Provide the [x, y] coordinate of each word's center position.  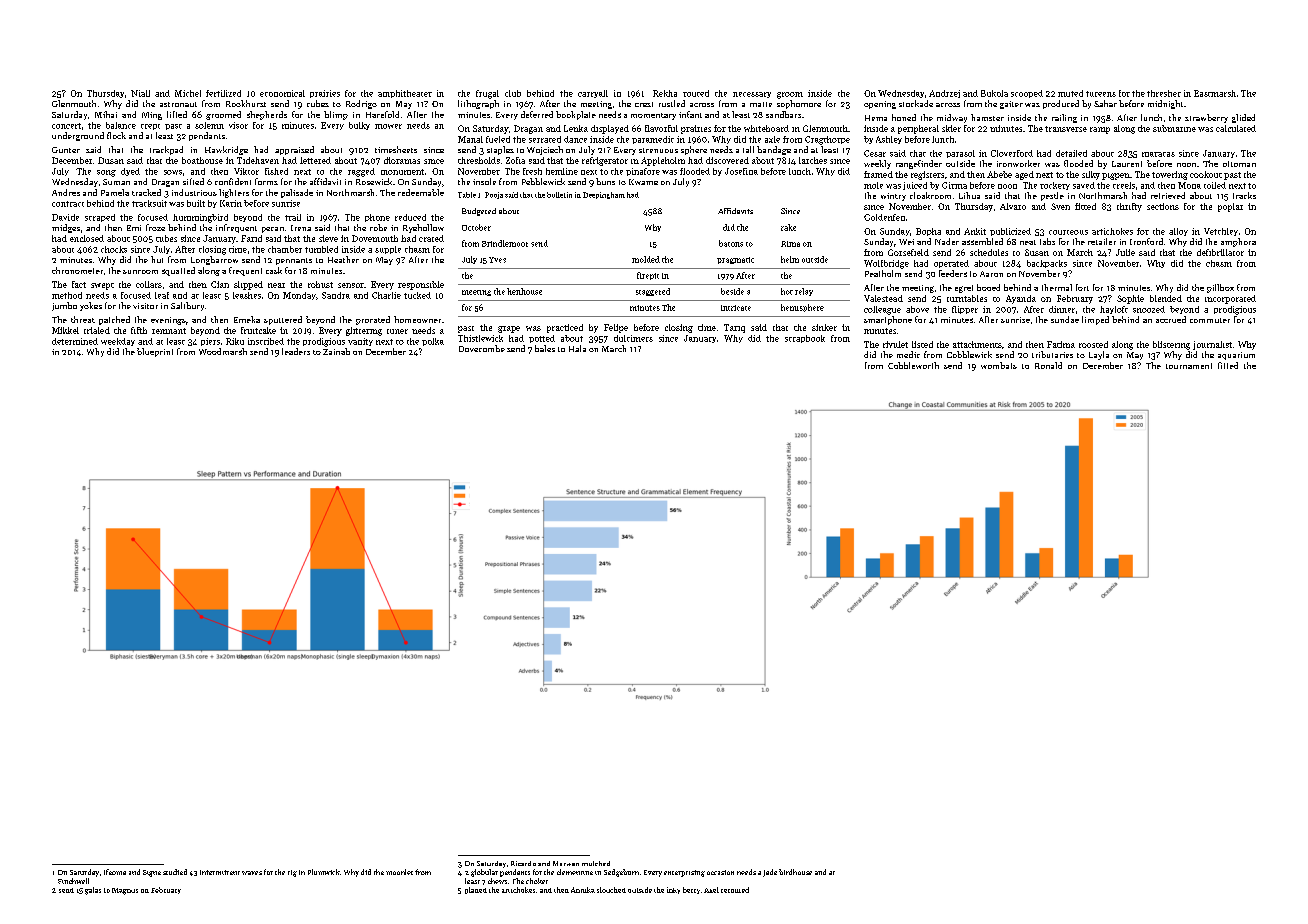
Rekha [665, 93]
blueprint [155, 352]
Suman [116, 182]
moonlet [399, 872]
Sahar [1105, 103]
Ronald [1048, 365]
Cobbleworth [913, 365]
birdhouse [795, 872]
